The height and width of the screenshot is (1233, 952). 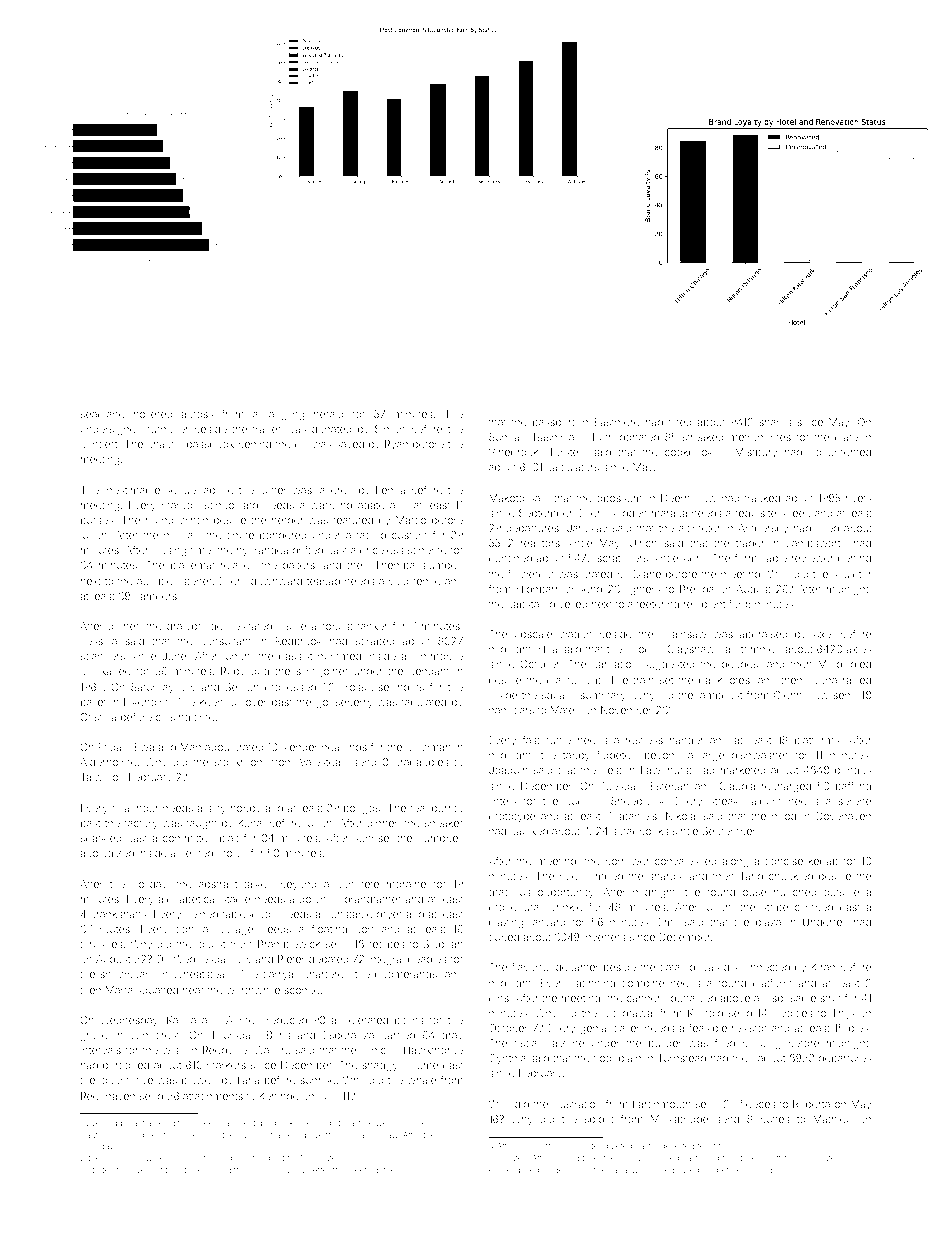 I want to click on Simon, so click(x=390, y=429).
